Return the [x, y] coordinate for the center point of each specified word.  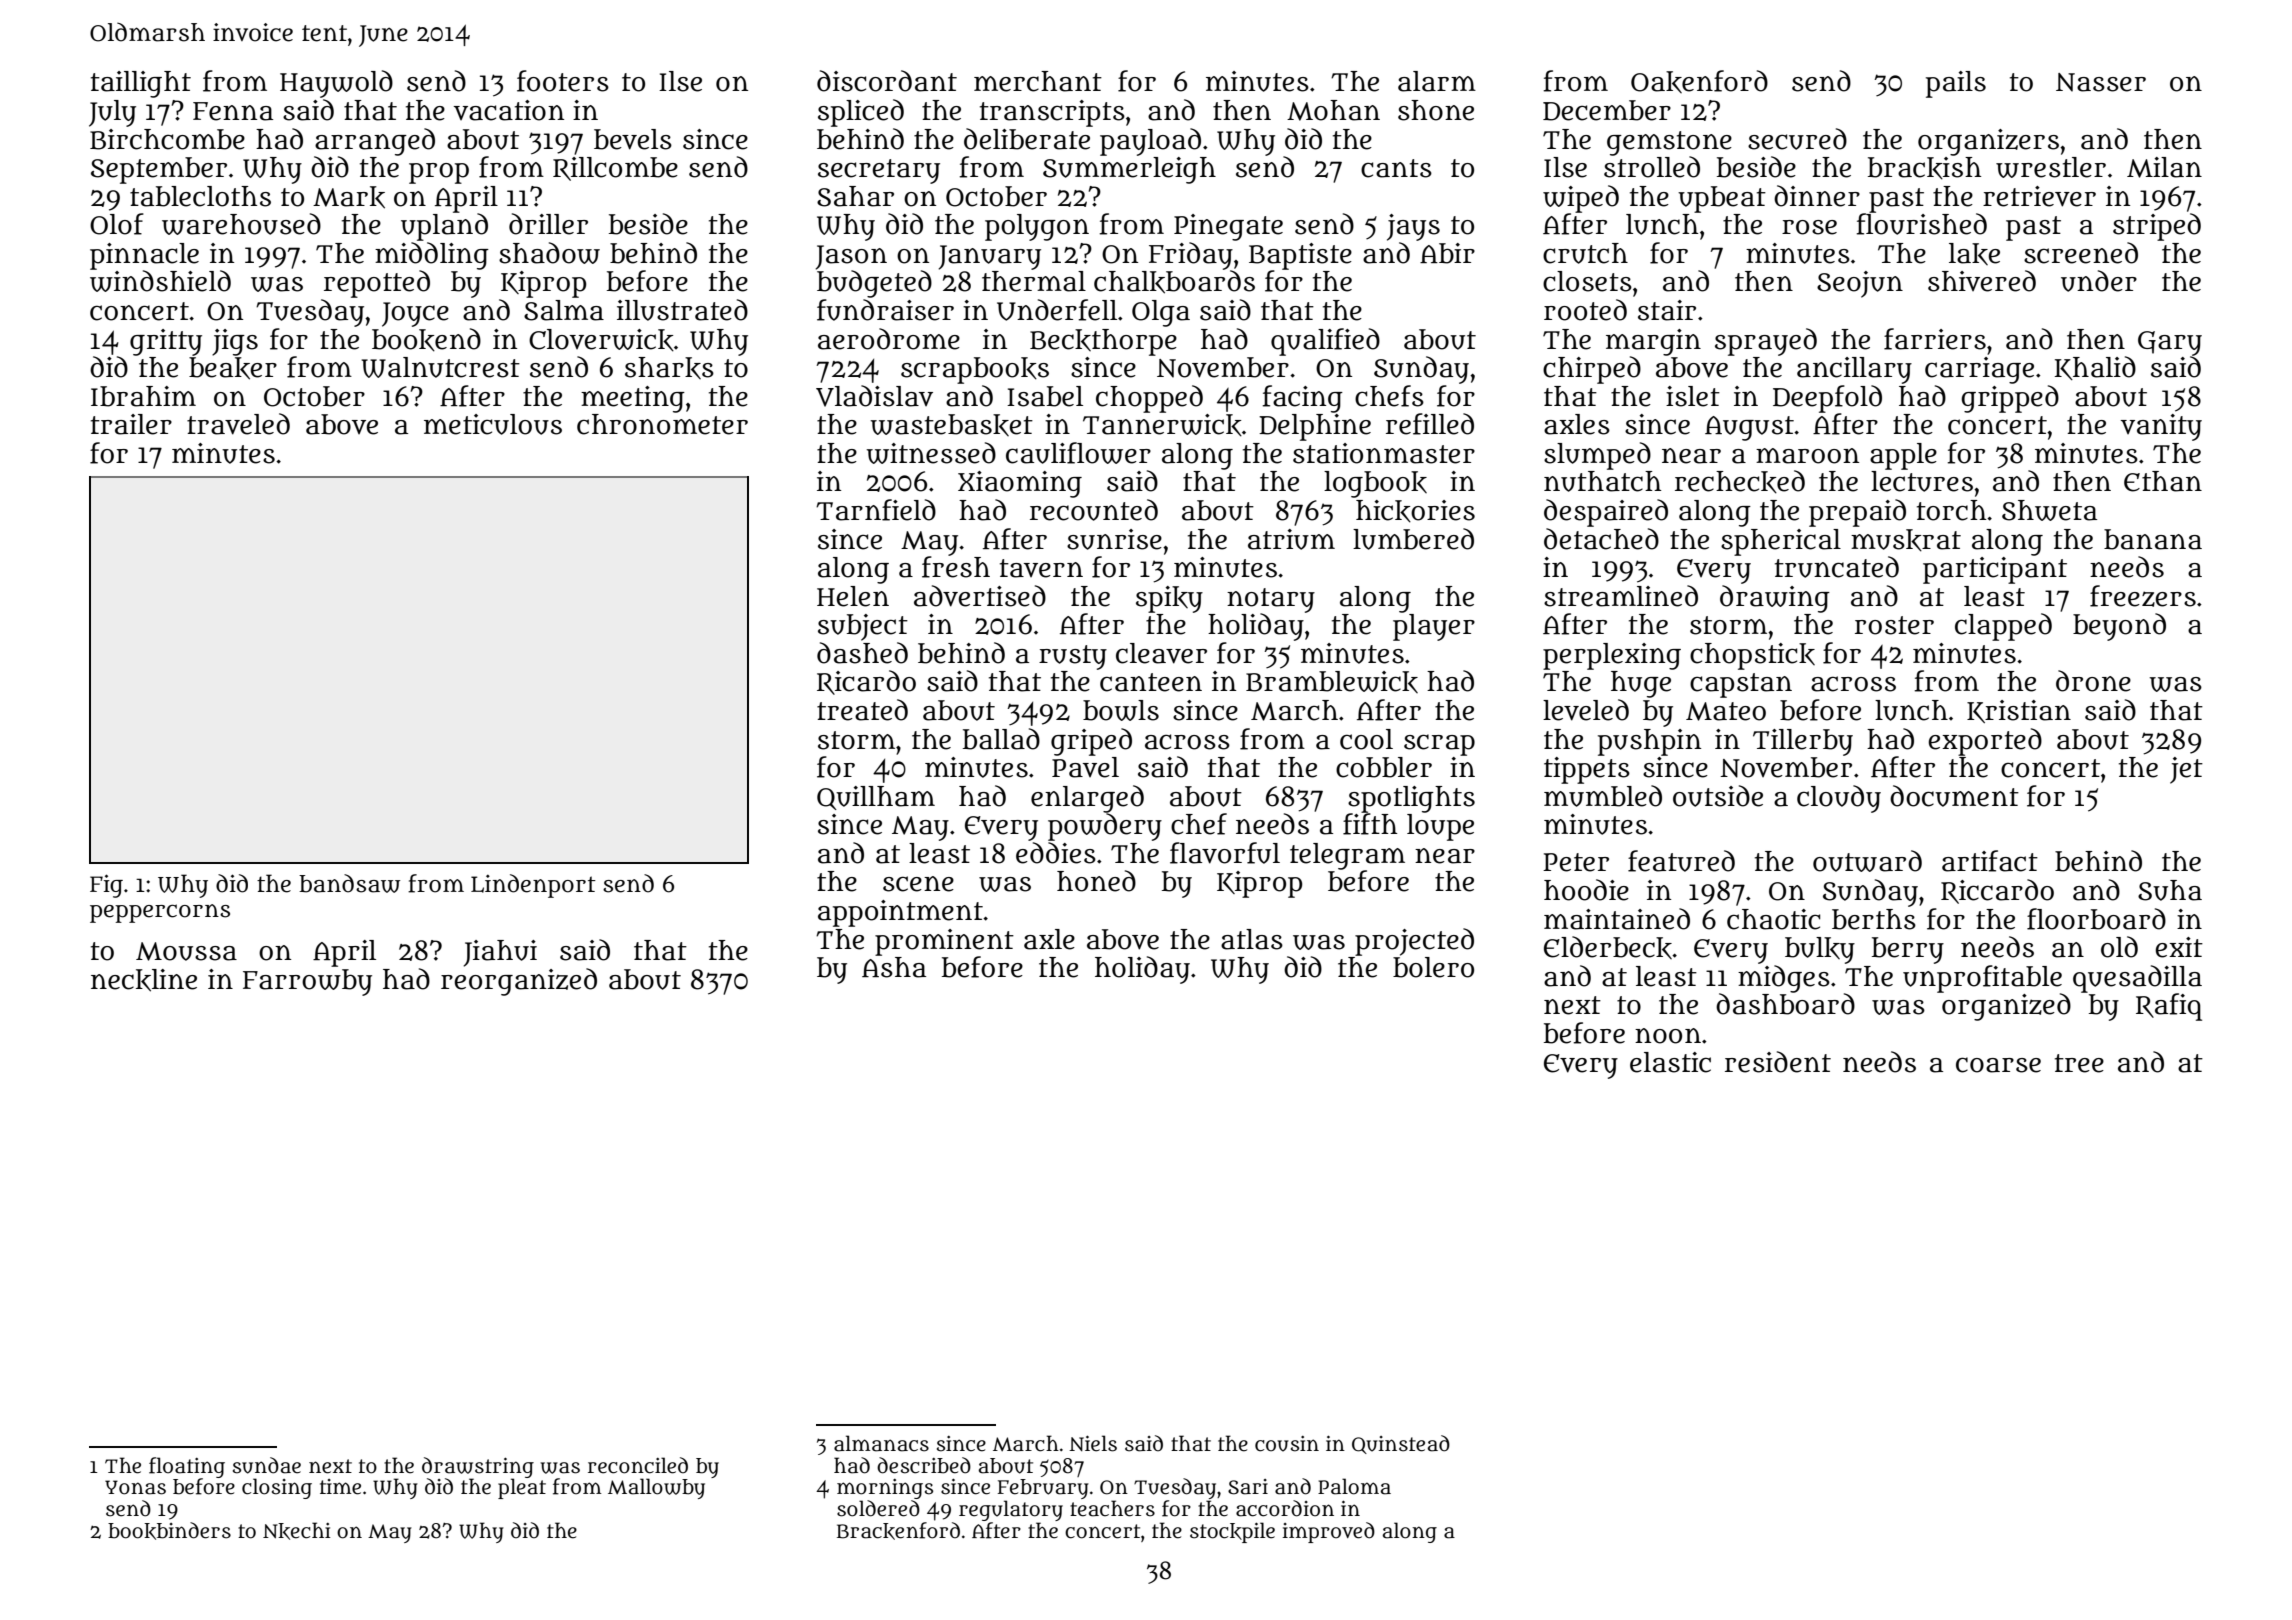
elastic [1670, 1062]
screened [2081, 253]
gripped [2010, 399]
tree [2079, 1063]
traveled [238, 424]
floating [187, 1467]
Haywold [336, 84]
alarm [1437, 81]
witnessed [931, 453]
